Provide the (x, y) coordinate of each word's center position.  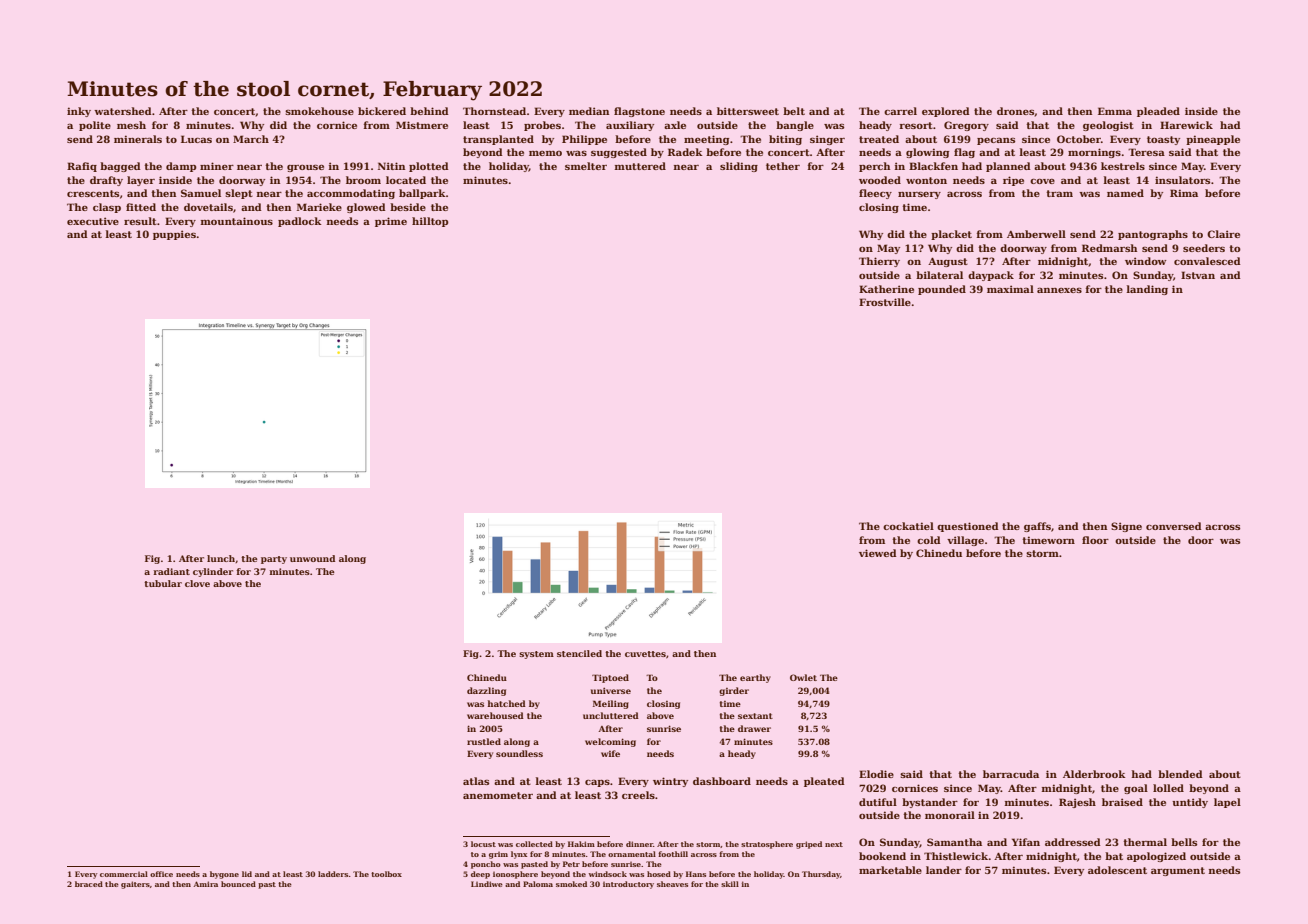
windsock (608, 874)
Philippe (584, 140)
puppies (174, 235)
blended (1180, 774)
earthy (755, 678)
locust (483, 844)
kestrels (1123, 166)
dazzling (486, 691)
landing (1147, 290)
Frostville (885, 302)
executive (93, 221)
